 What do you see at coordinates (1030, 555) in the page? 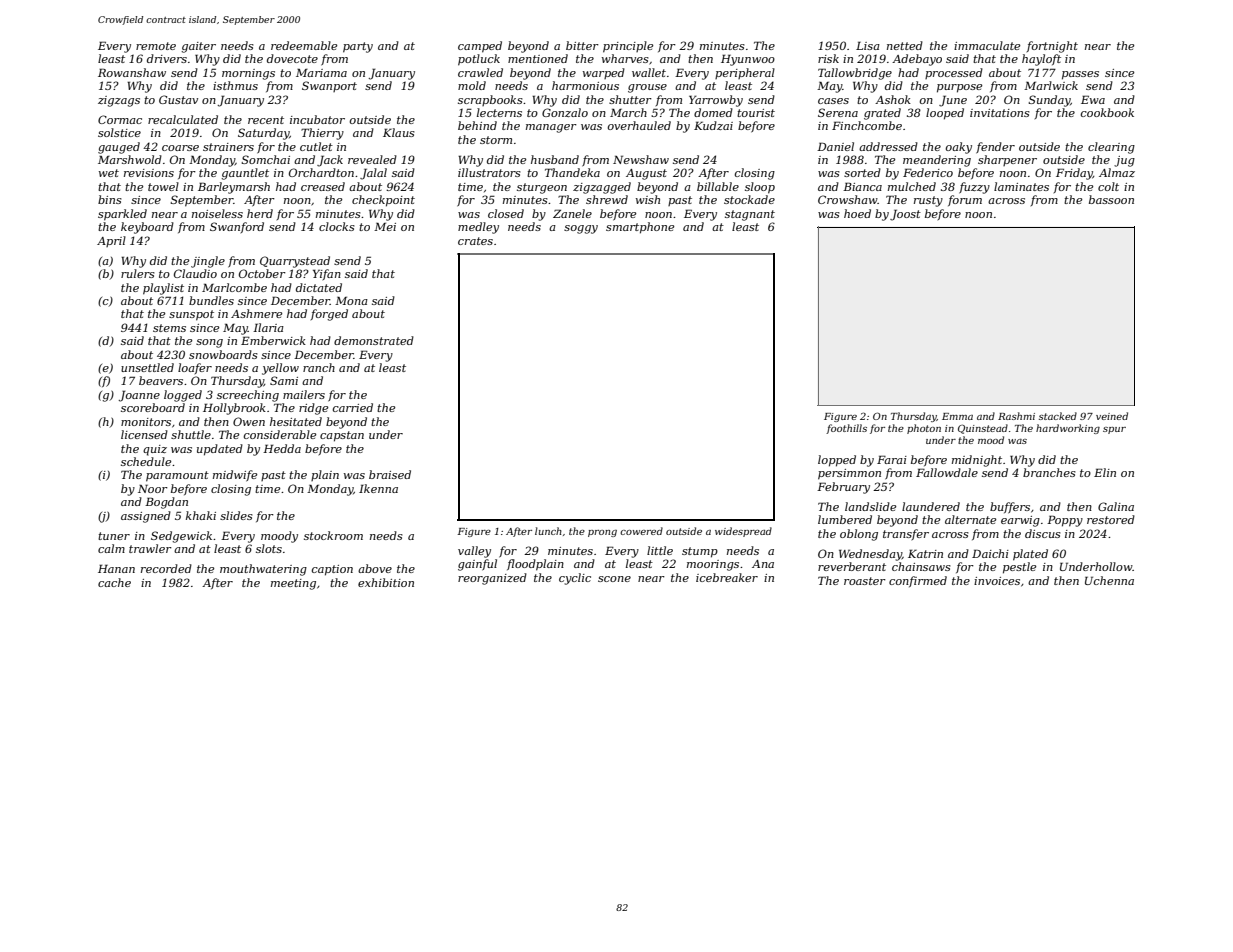
I see `plated` at bounding box center [1030, 555].
